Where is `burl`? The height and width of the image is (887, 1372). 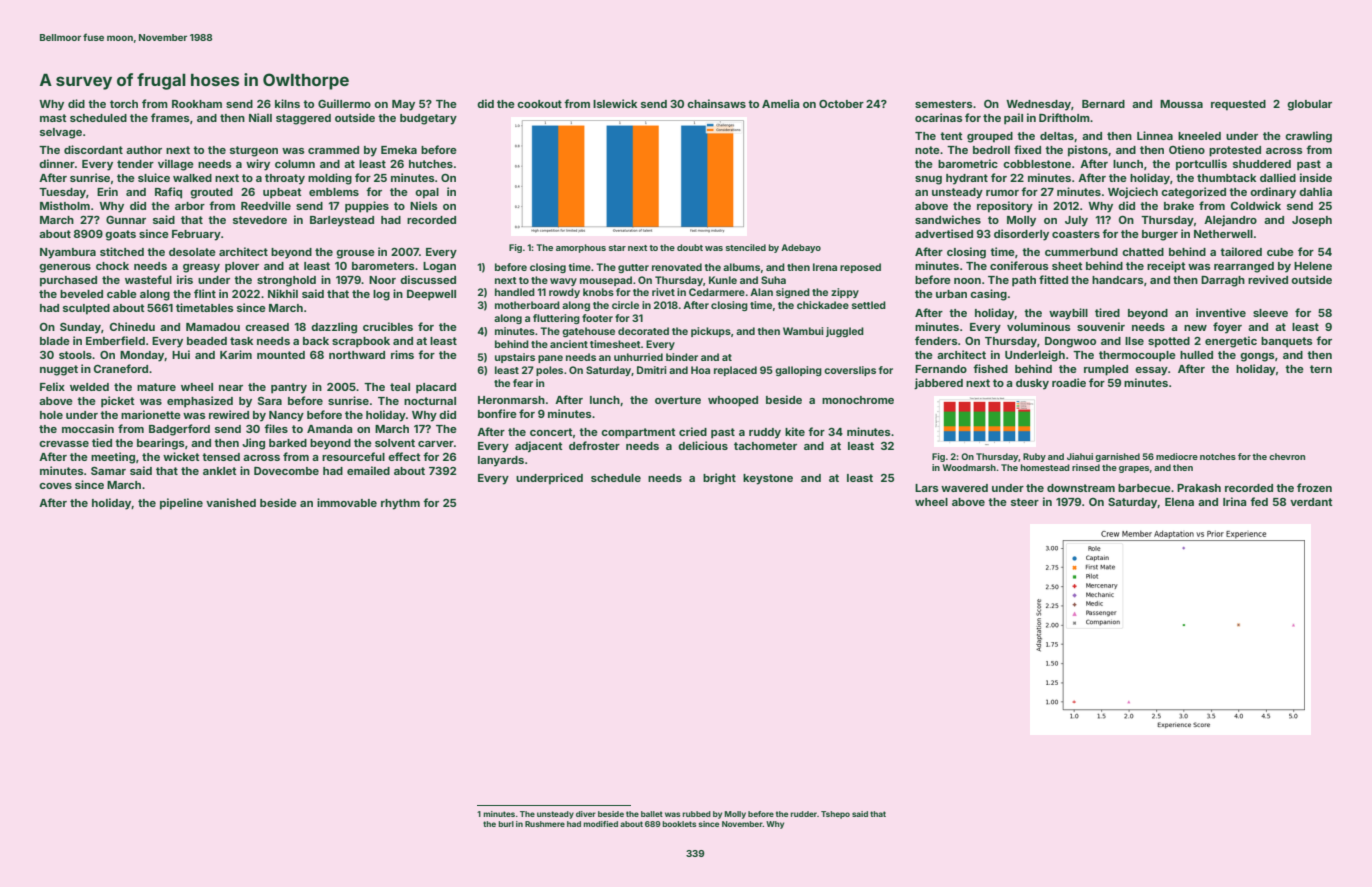 burl is located at coordinates (506, 824).
